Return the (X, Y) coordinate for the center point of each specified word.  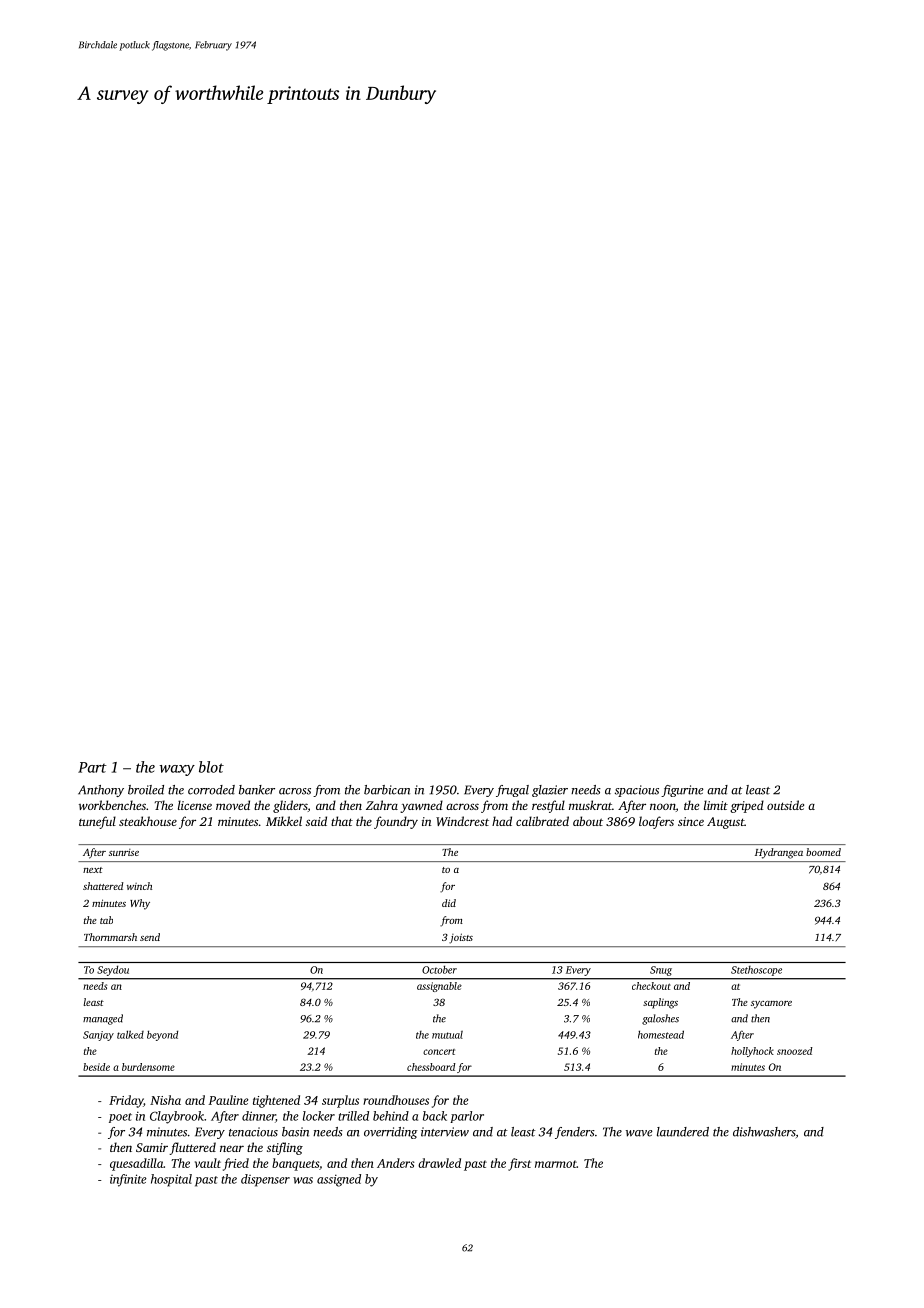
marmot (556, 1164)
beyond (162, 1035)
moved (233, 805)
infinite (128, 1180)
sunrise (124, 852)
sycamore (771, 1005)
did (449, 903)
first (519, 1164)
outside (785, 805)
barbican (387, 790)
